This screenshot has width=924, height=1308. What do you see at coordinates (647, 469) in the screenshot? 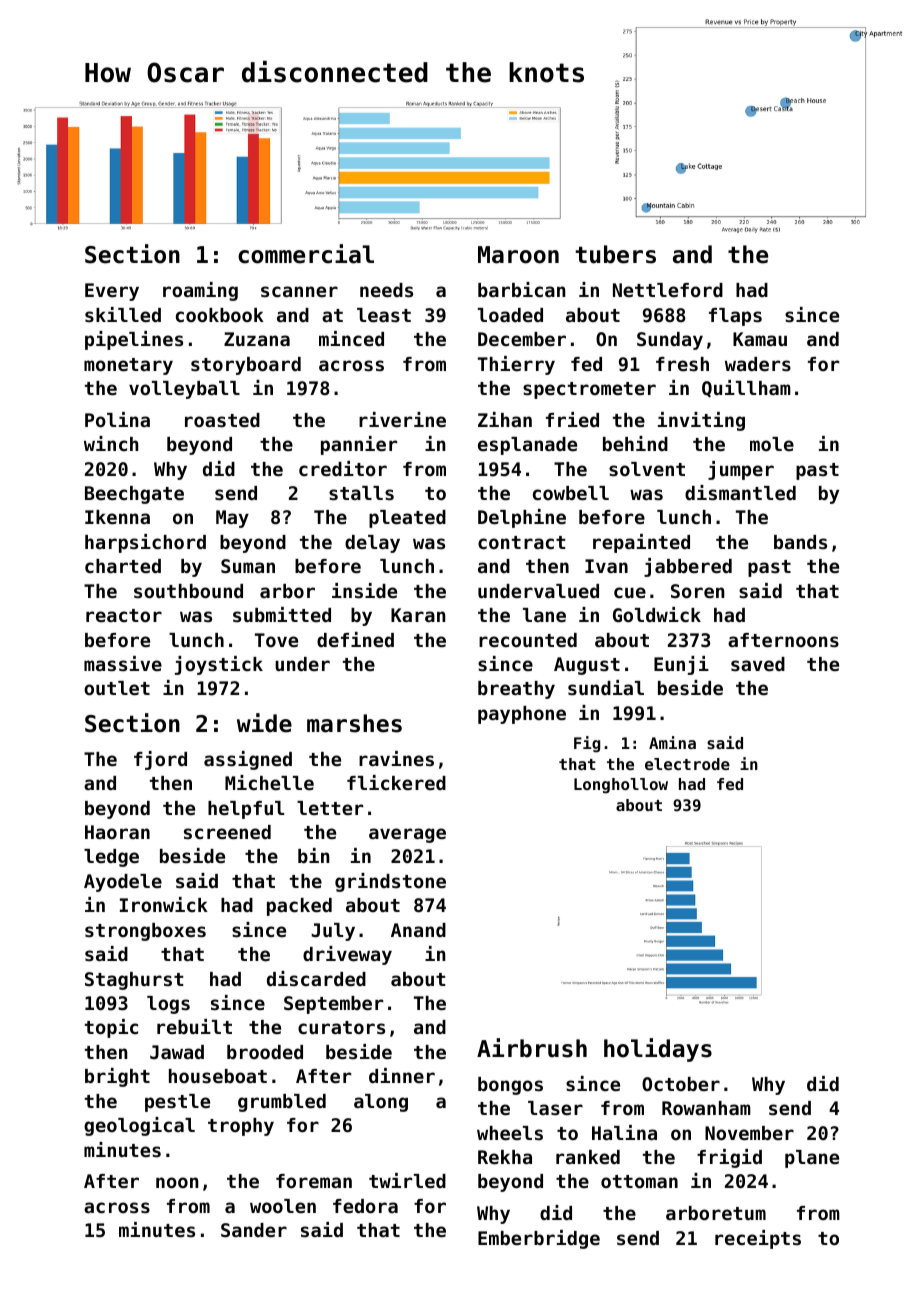
I see `solvent` at bounding box center [647, 469].
